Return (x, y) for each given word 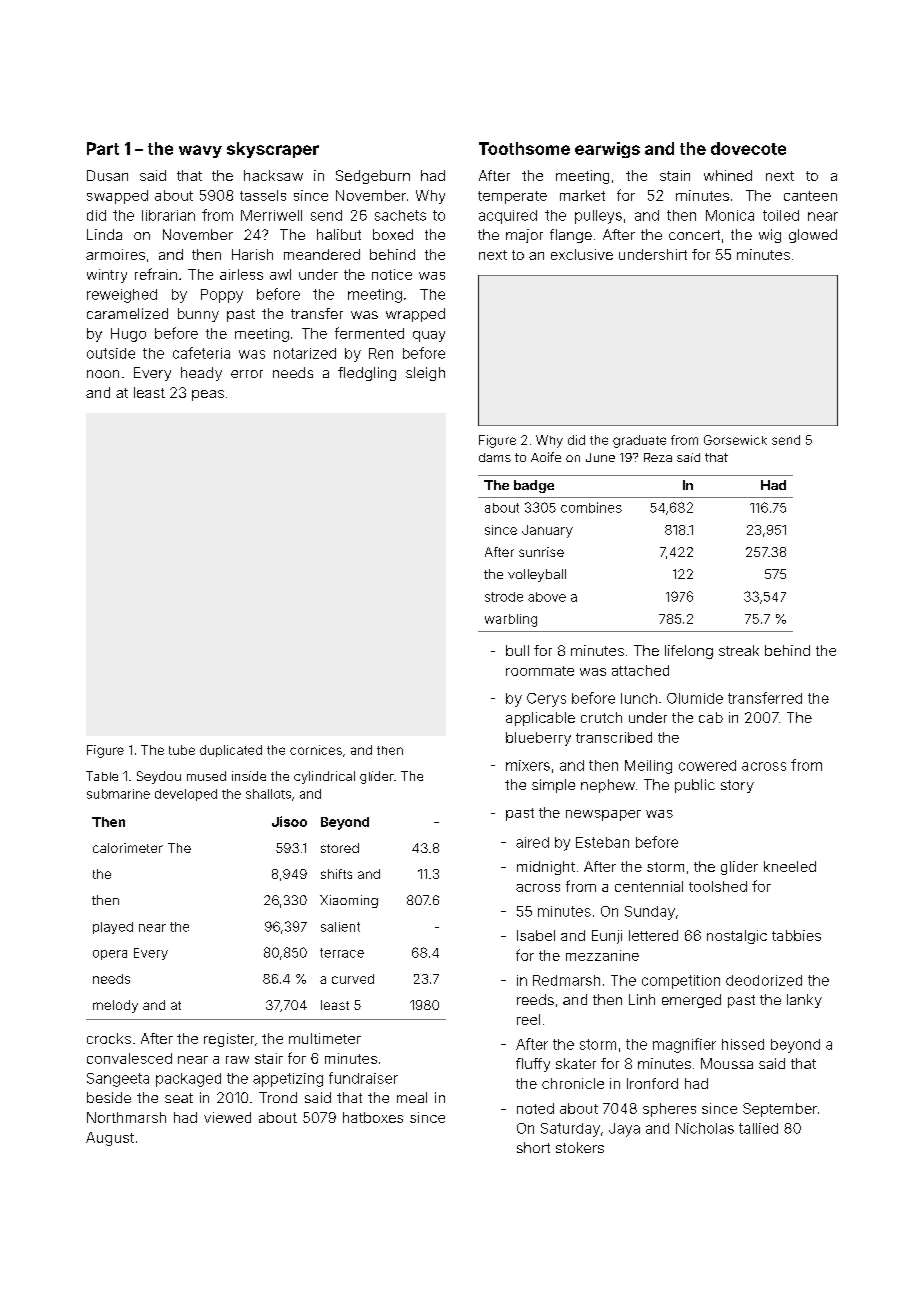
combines (591, 507)
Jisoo (289, 821)
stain (675, 175)
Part (103, 148)
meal (412, 1097)
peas (208, 395)
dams (495, 457)
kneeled (790, 866)
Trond (278, 1097)
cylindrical (324, 777)
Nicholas (705, 1128)
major (524, 236)
